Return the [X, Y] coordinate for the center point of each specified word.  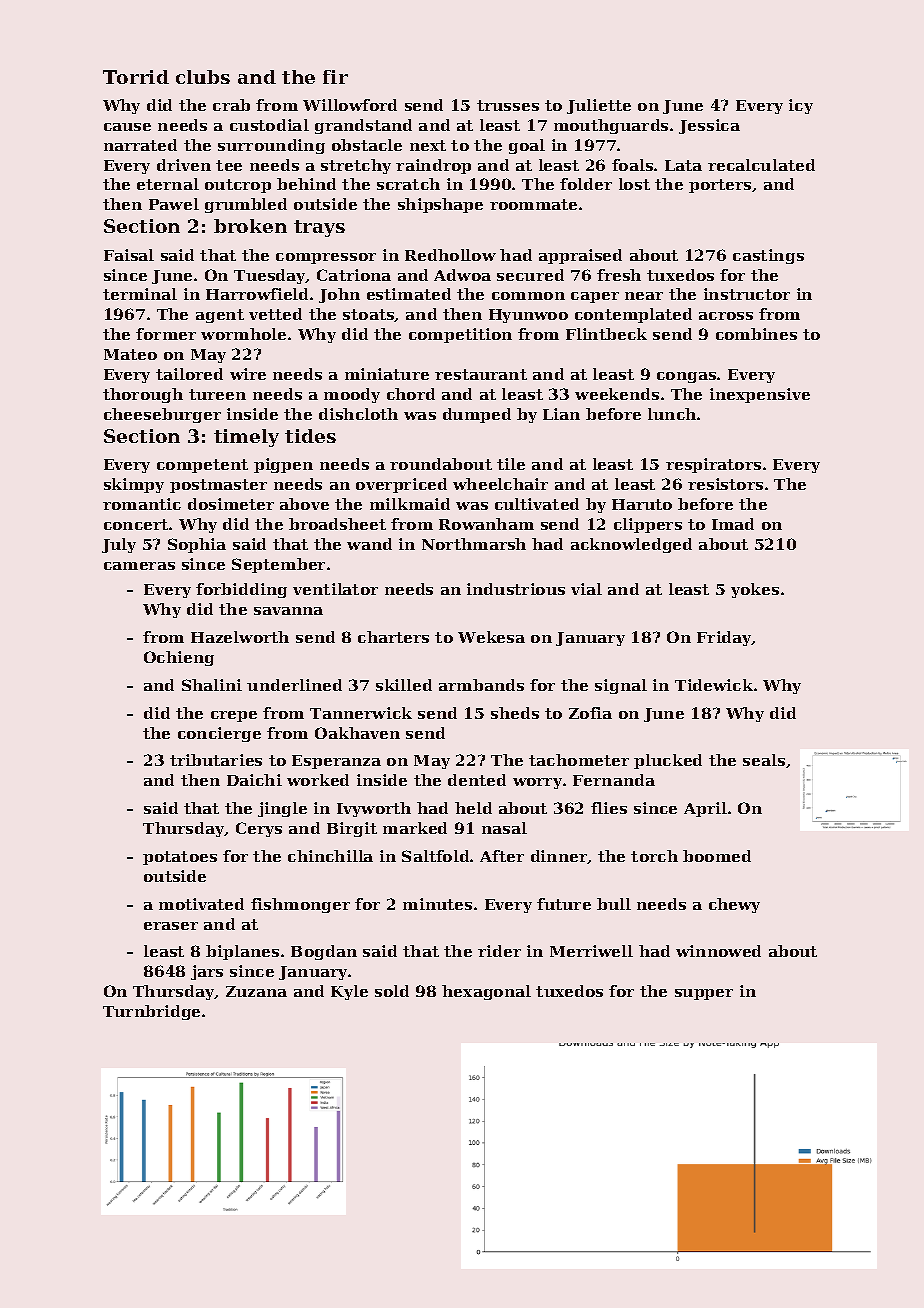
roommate [533, 204]
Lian [561, 414]
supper [704, 994]
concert [136, 524]
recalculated [761, 165]
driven [184, 165]
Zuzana [256, 991]
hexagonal [486, 992]
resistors [725, 484]
